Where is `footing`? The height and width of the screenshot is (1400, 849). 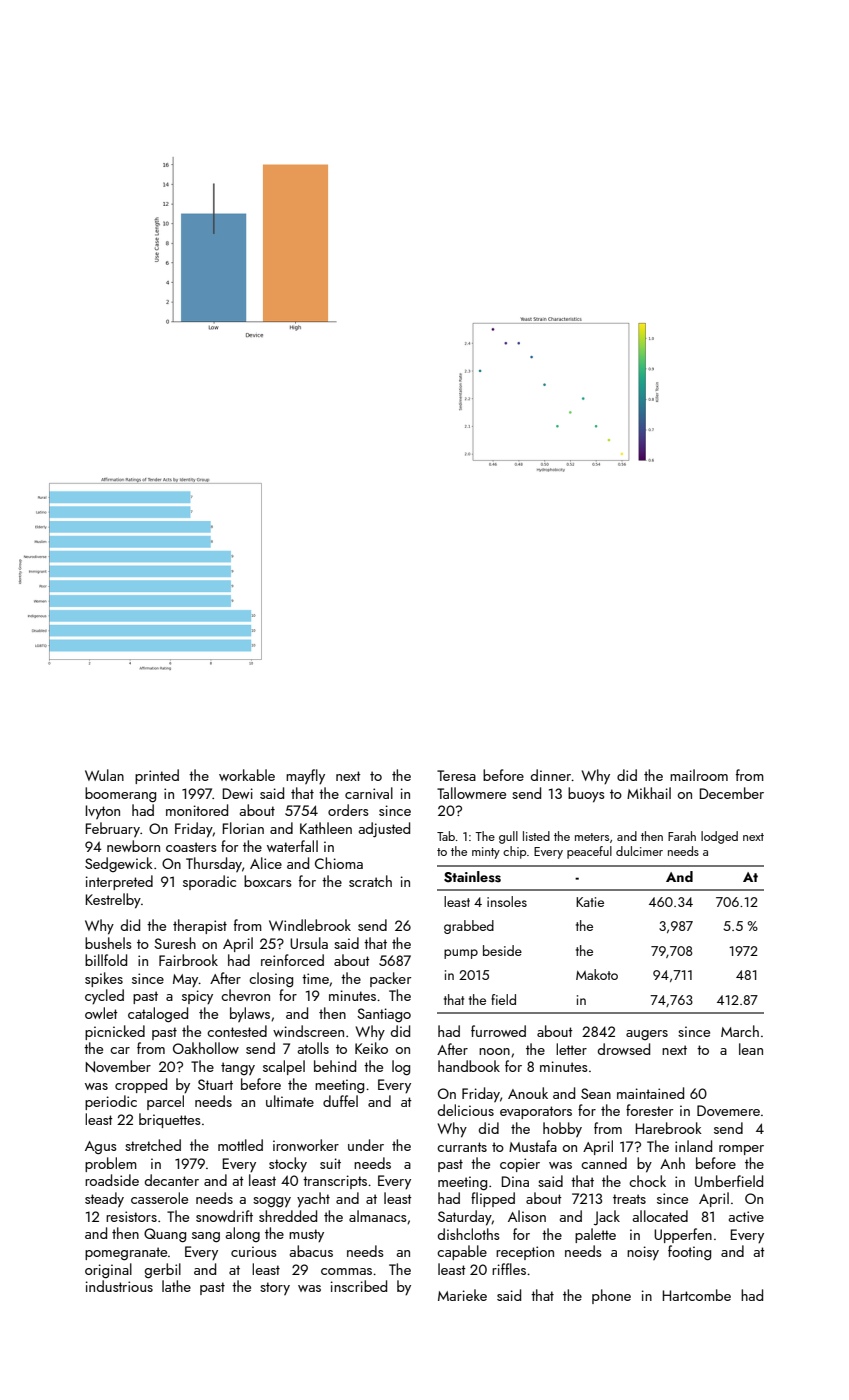
footing is located at coordinates (689, 1253).
